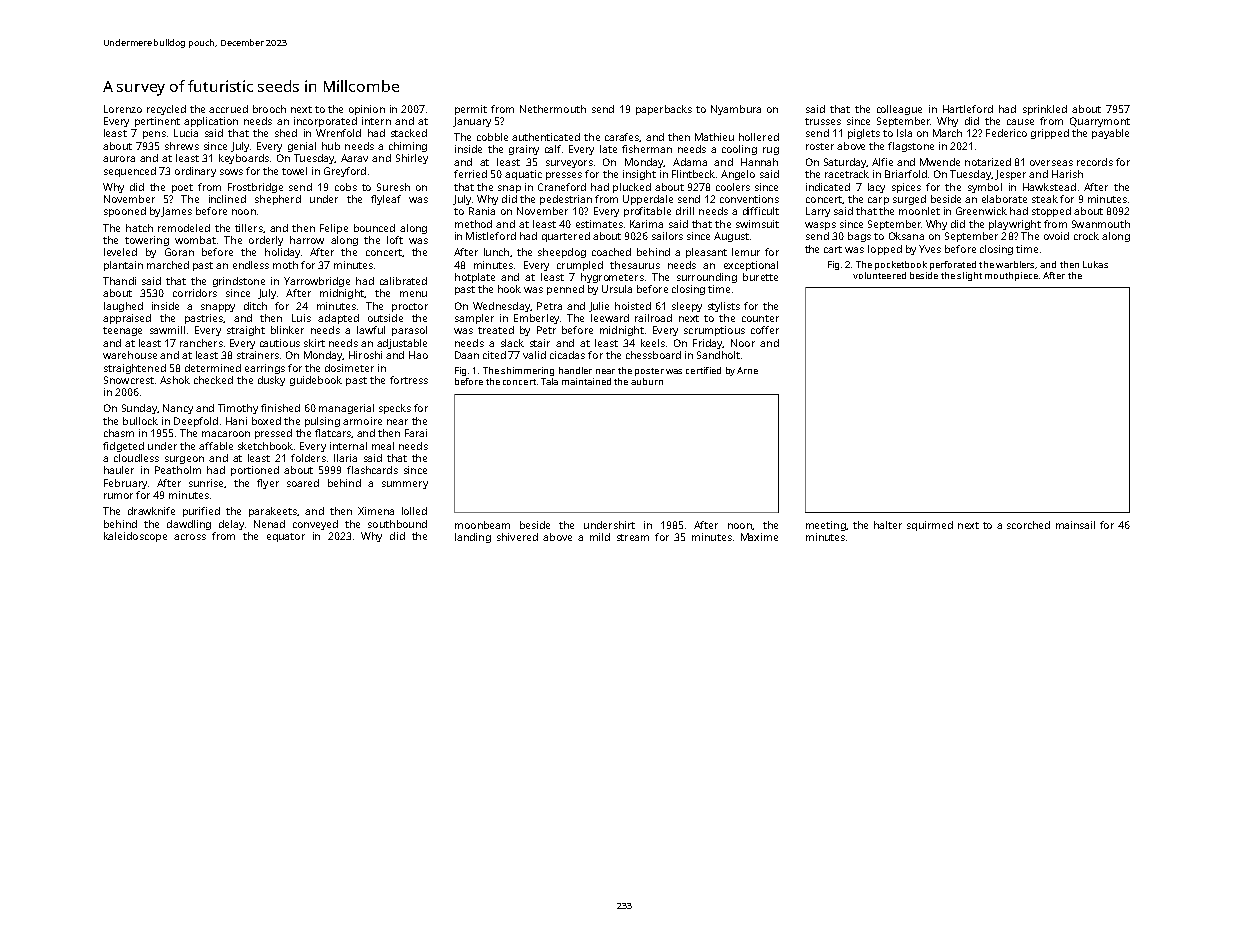 This image has height=952, width=1233. Describe the element at coordinates (953, 265) in the image. I see `perforated` at that location.
